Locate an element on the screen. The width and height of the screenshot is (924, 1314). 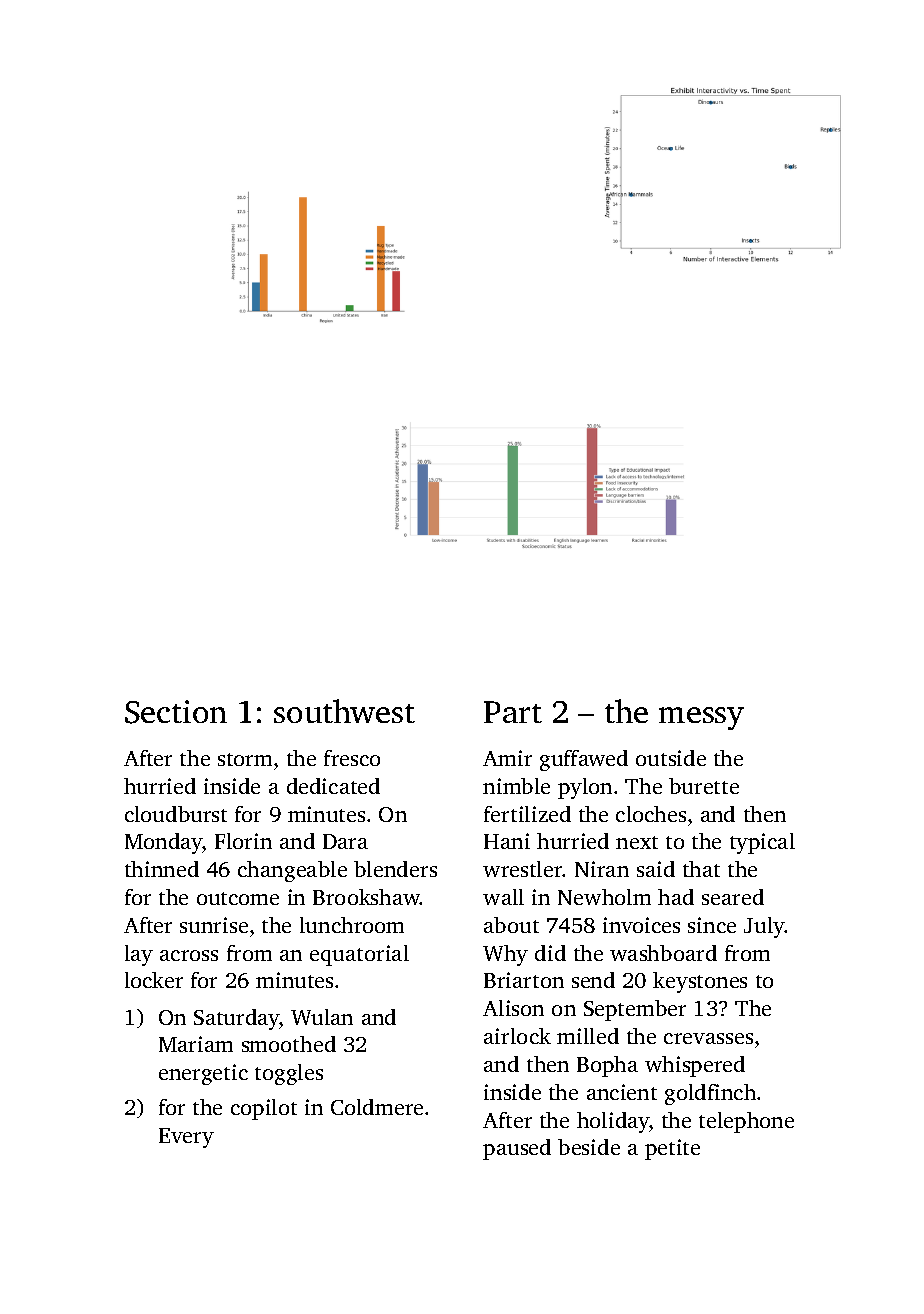
blenders is located at coordinates (395, 869).
